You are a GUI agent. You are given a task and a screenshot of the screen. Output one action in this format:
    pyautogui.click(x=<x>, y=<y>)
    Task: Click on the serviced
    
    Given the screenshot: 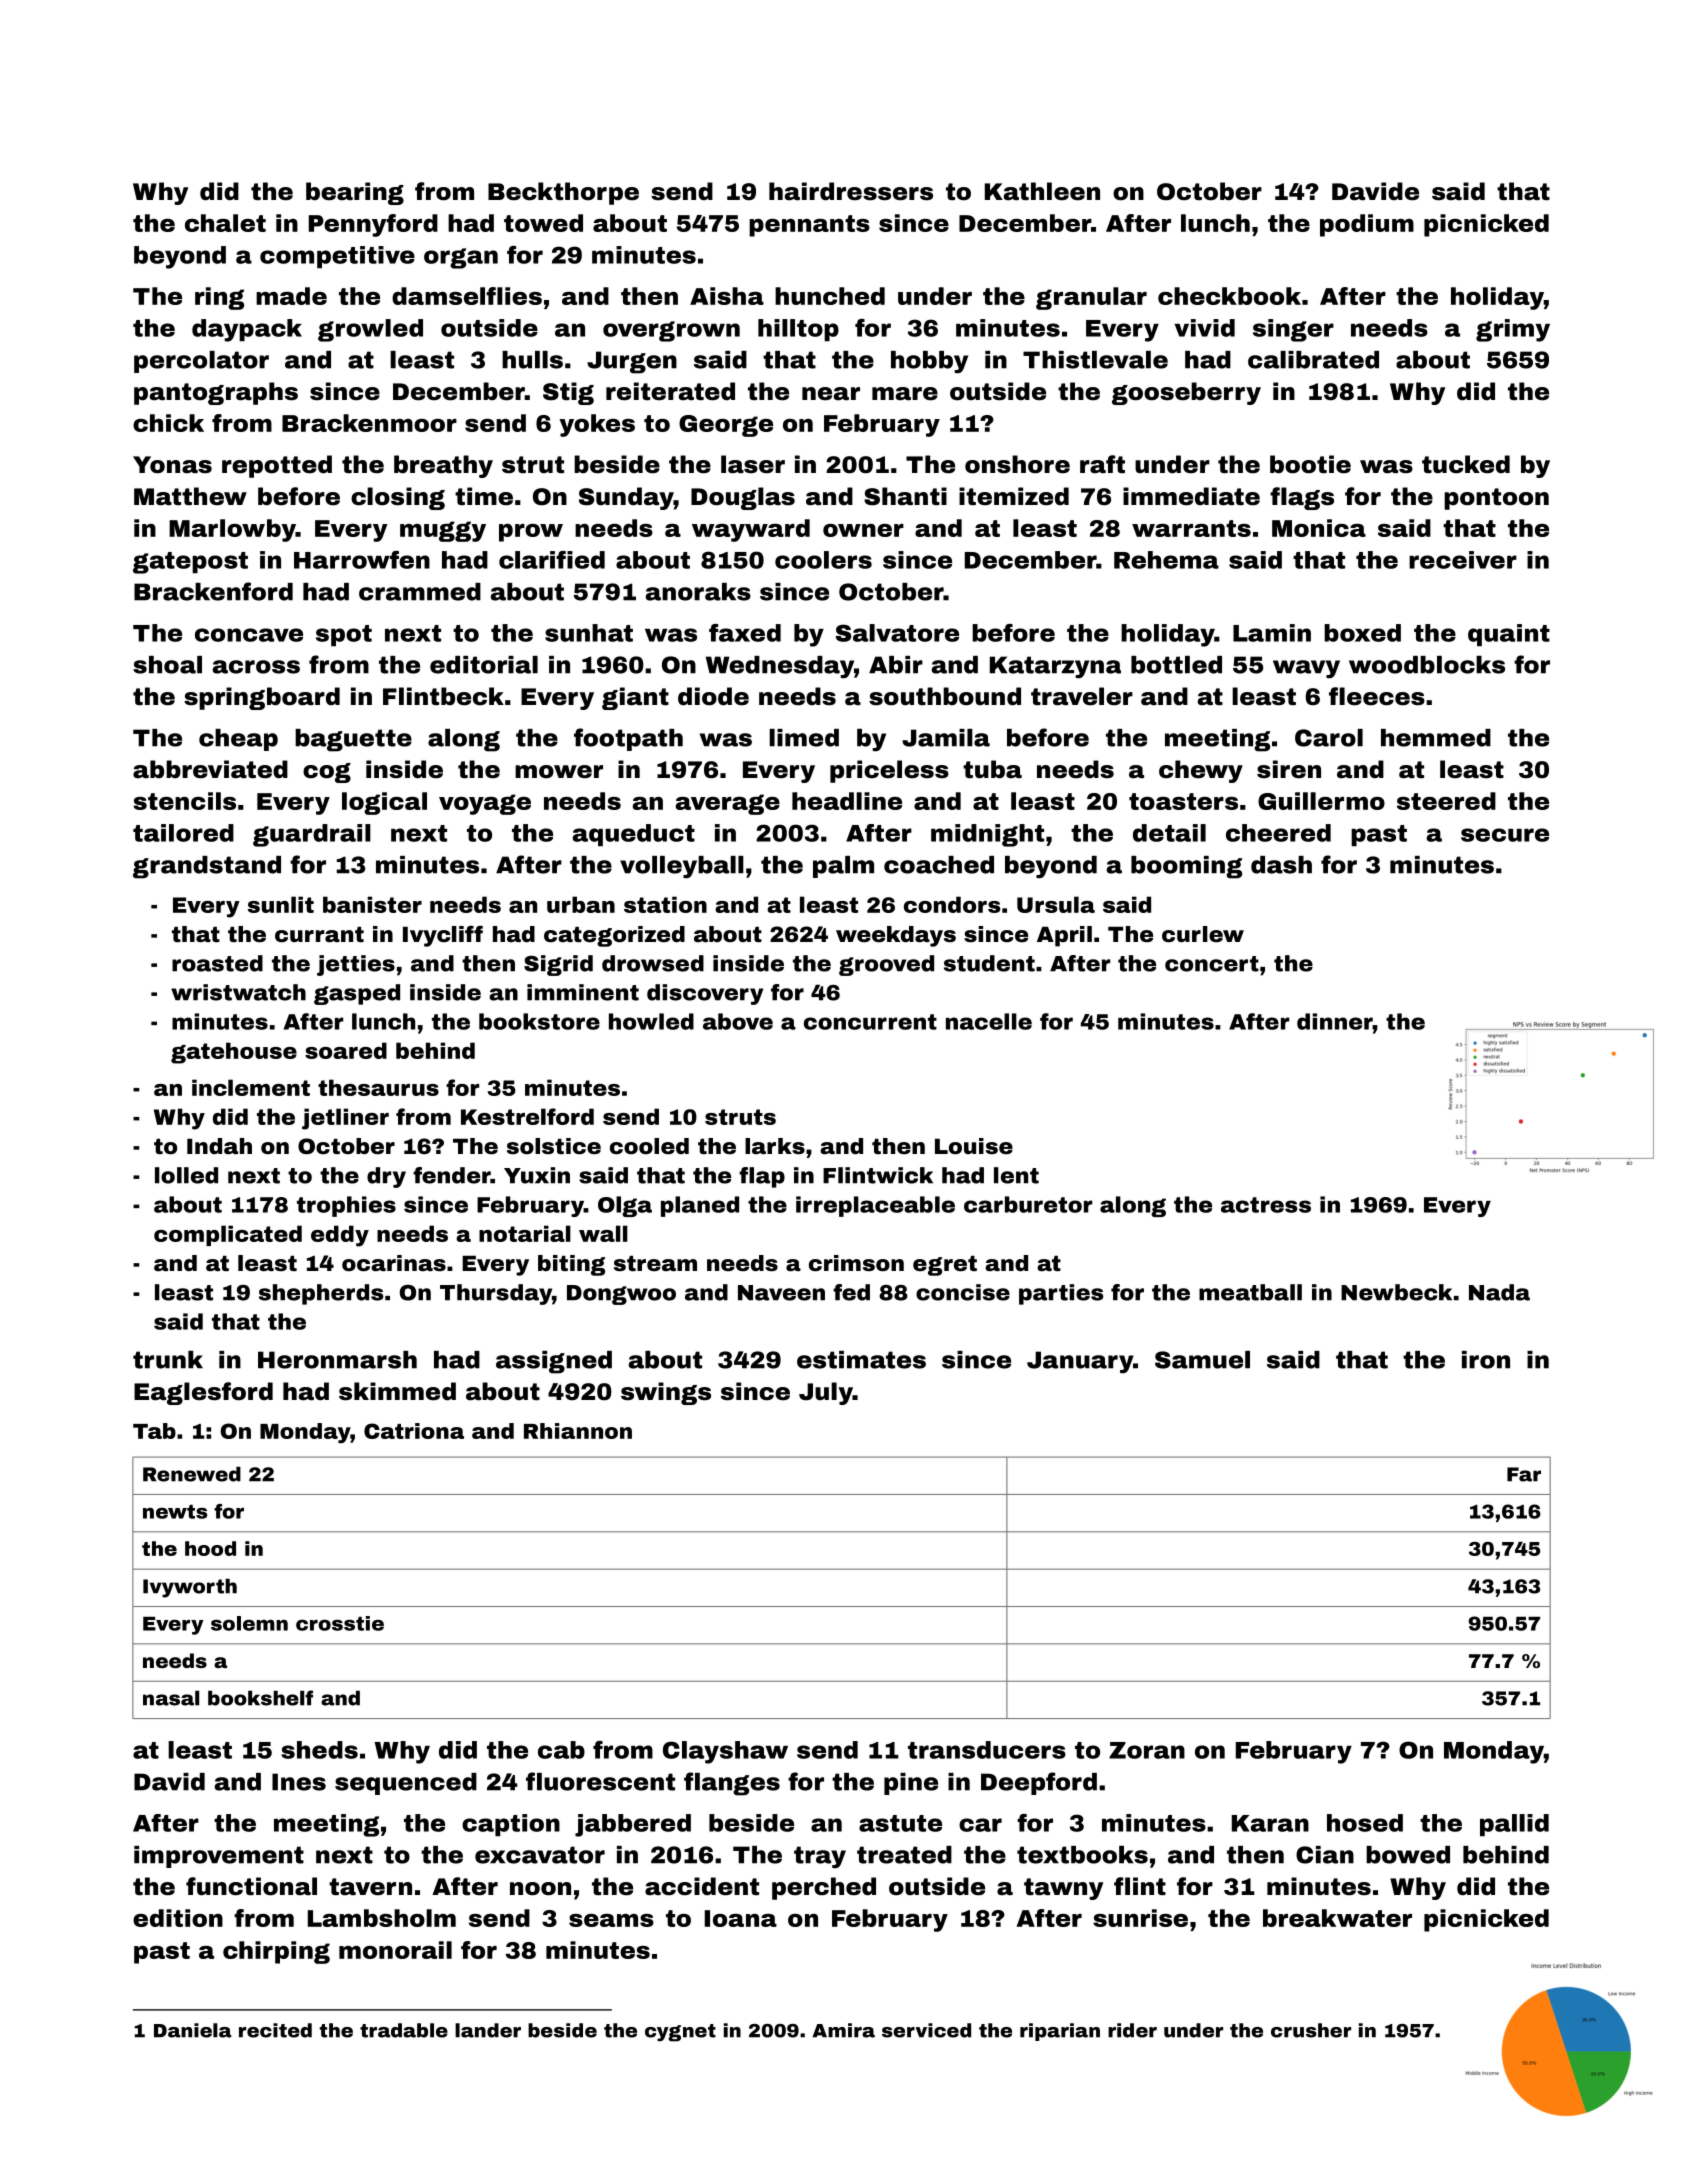 What is the action you would take?
    pyautogui.click(x=926, y=2030)
